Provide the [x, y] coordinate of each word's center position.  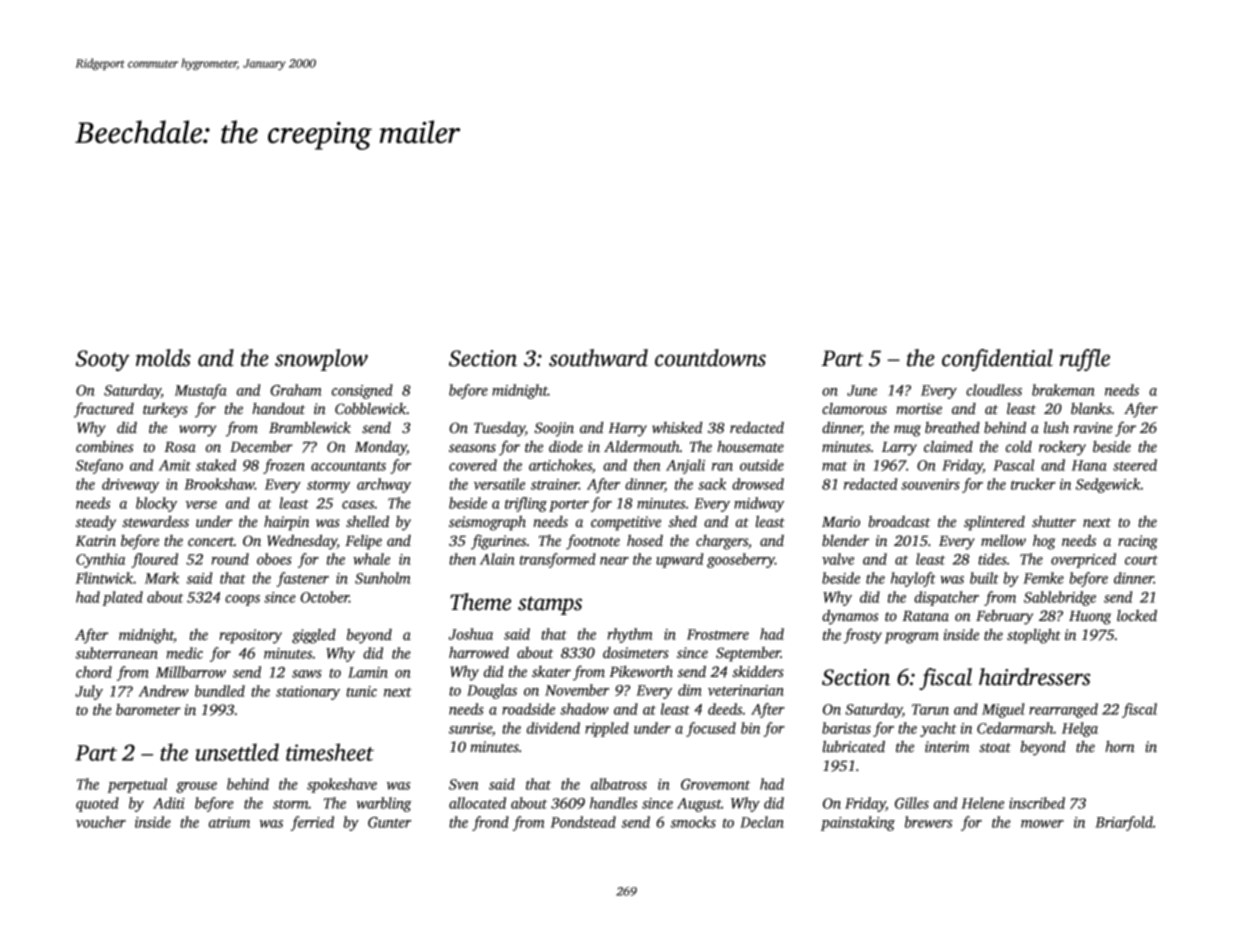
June [862, 390]
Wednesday [302, 542]
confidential [997, 360]
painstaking [858, 823]
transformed [558, 560]
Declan [762, 822]
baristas [846, 728]
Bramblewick [310, 427]
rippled [607, 729]
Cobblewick [371, 408]
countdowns [710, 358]
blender [845, 540]
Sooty [103, 360]
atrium [229, 822]
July [89, 692]
